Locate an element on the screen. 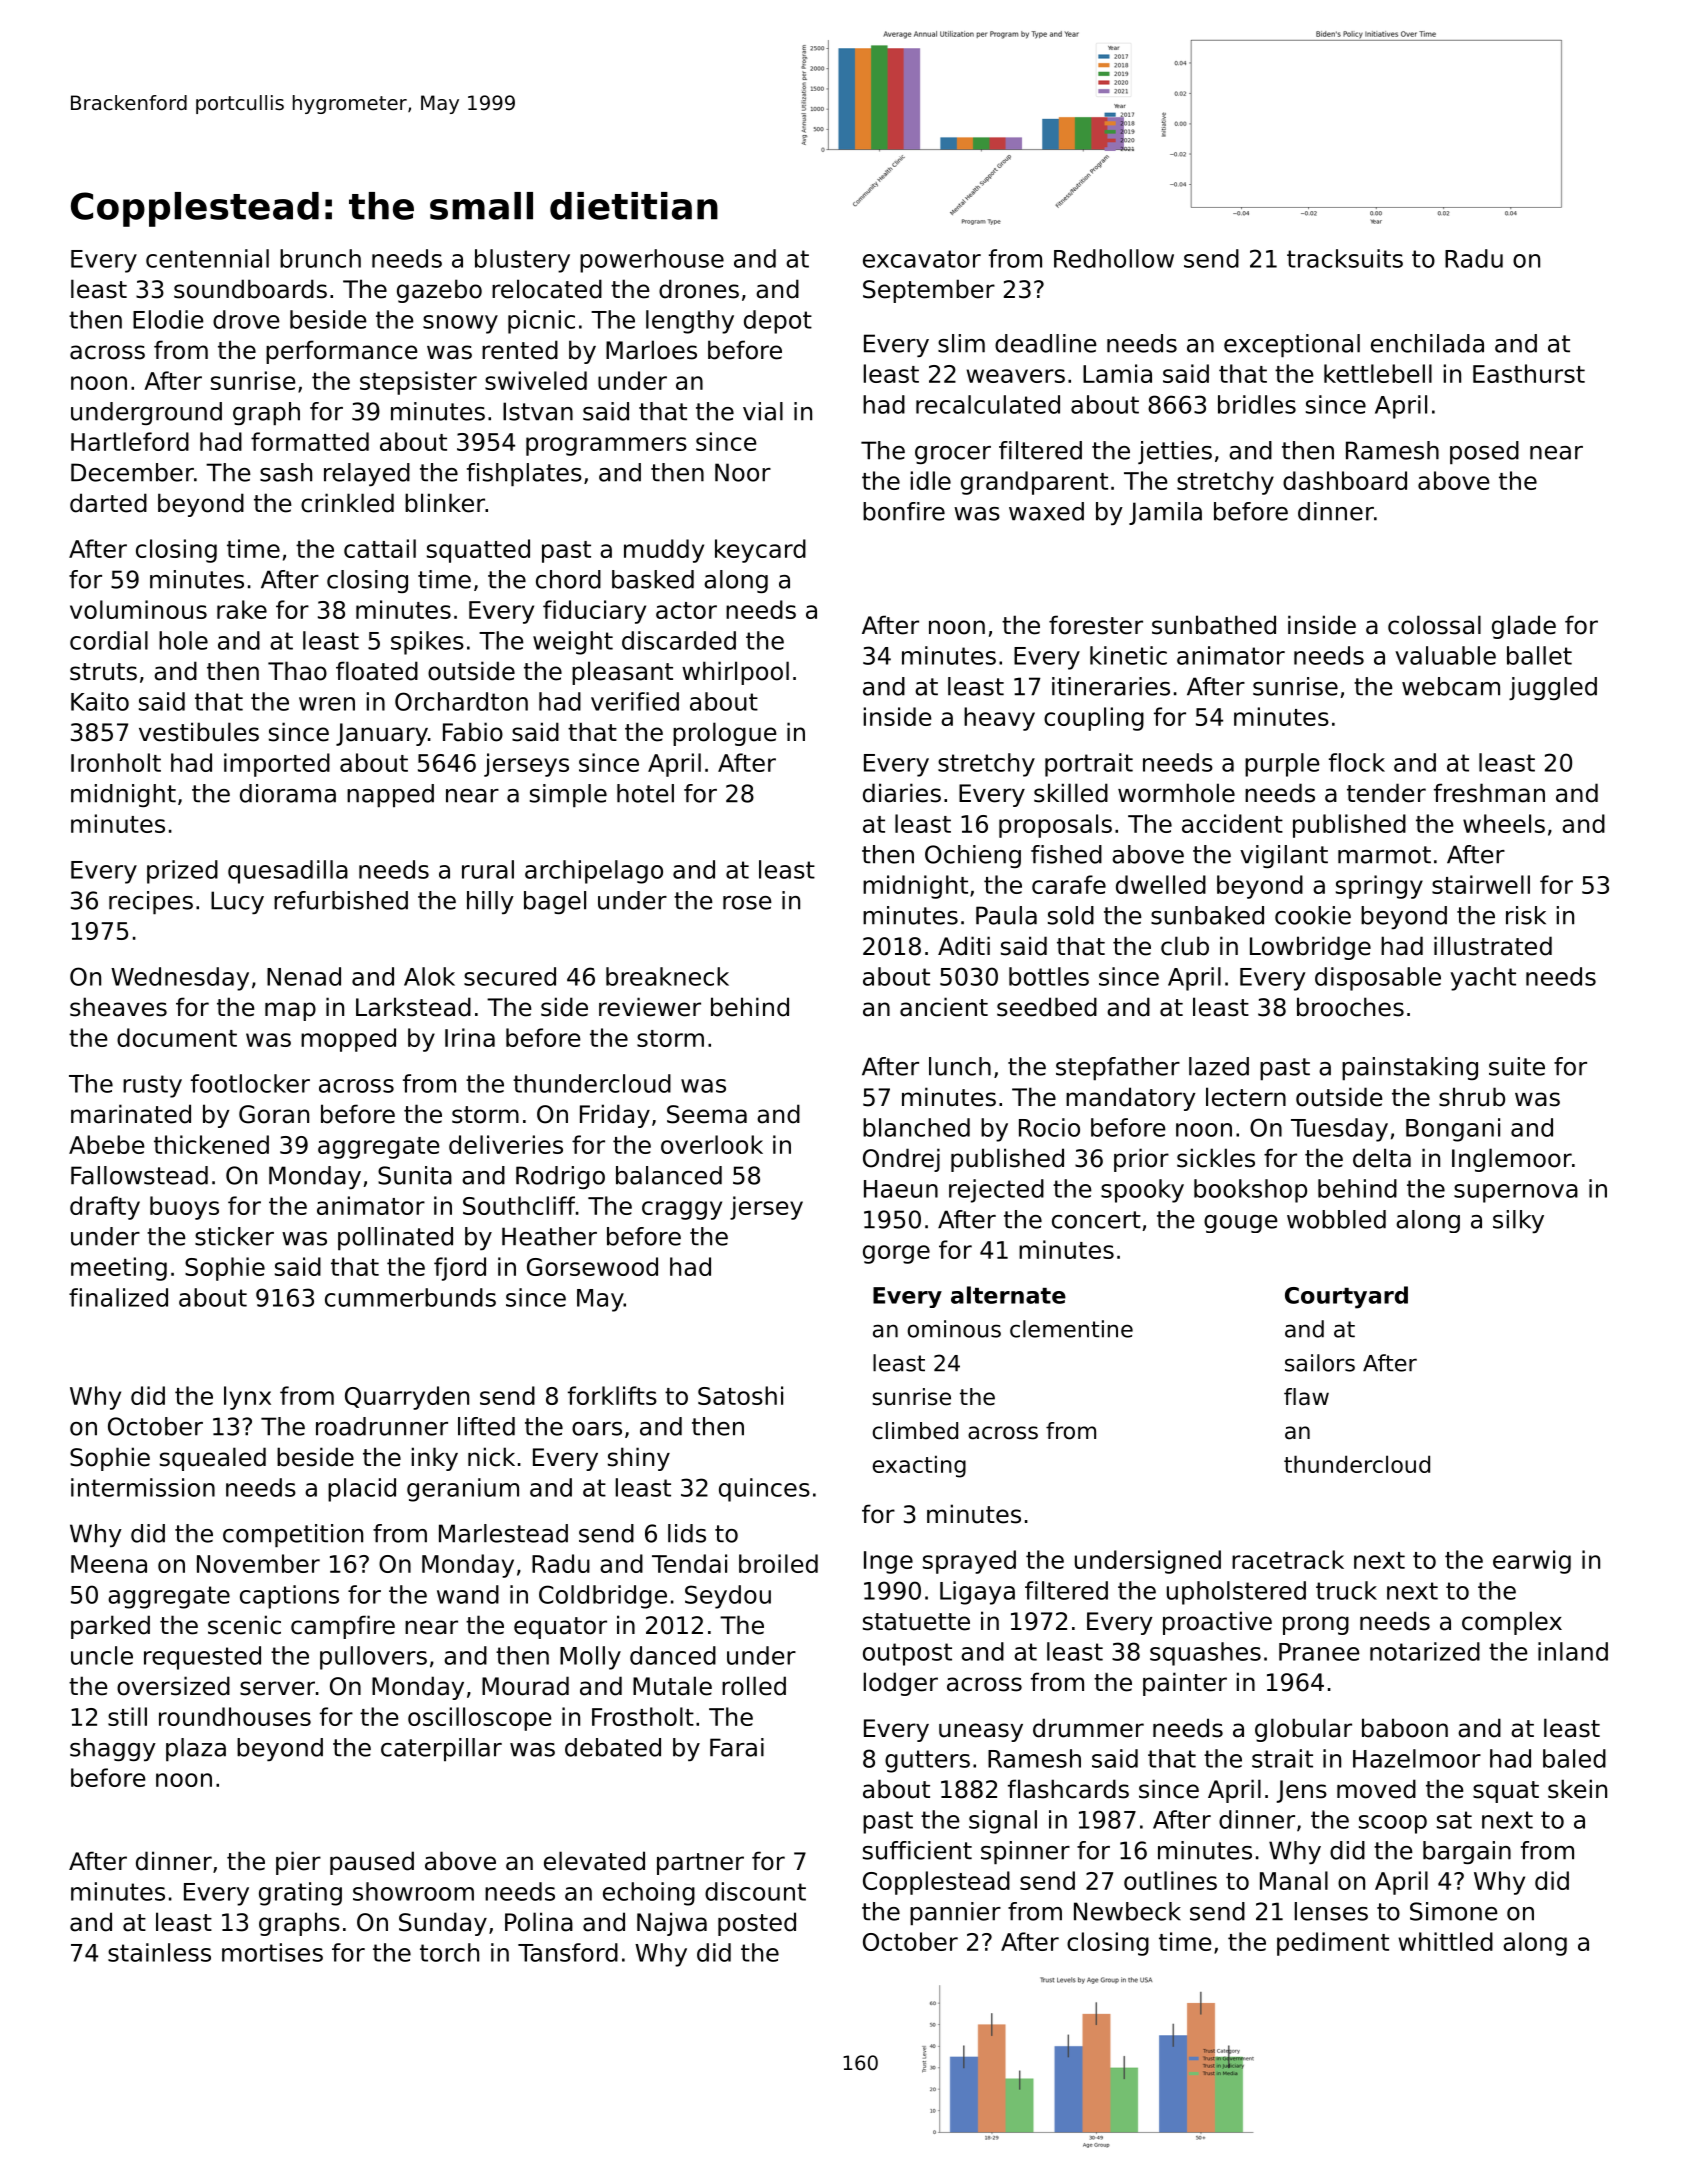 The height and width of the screenshot is (2178, 1683). finalized is located at coordinates (118, 1297).
